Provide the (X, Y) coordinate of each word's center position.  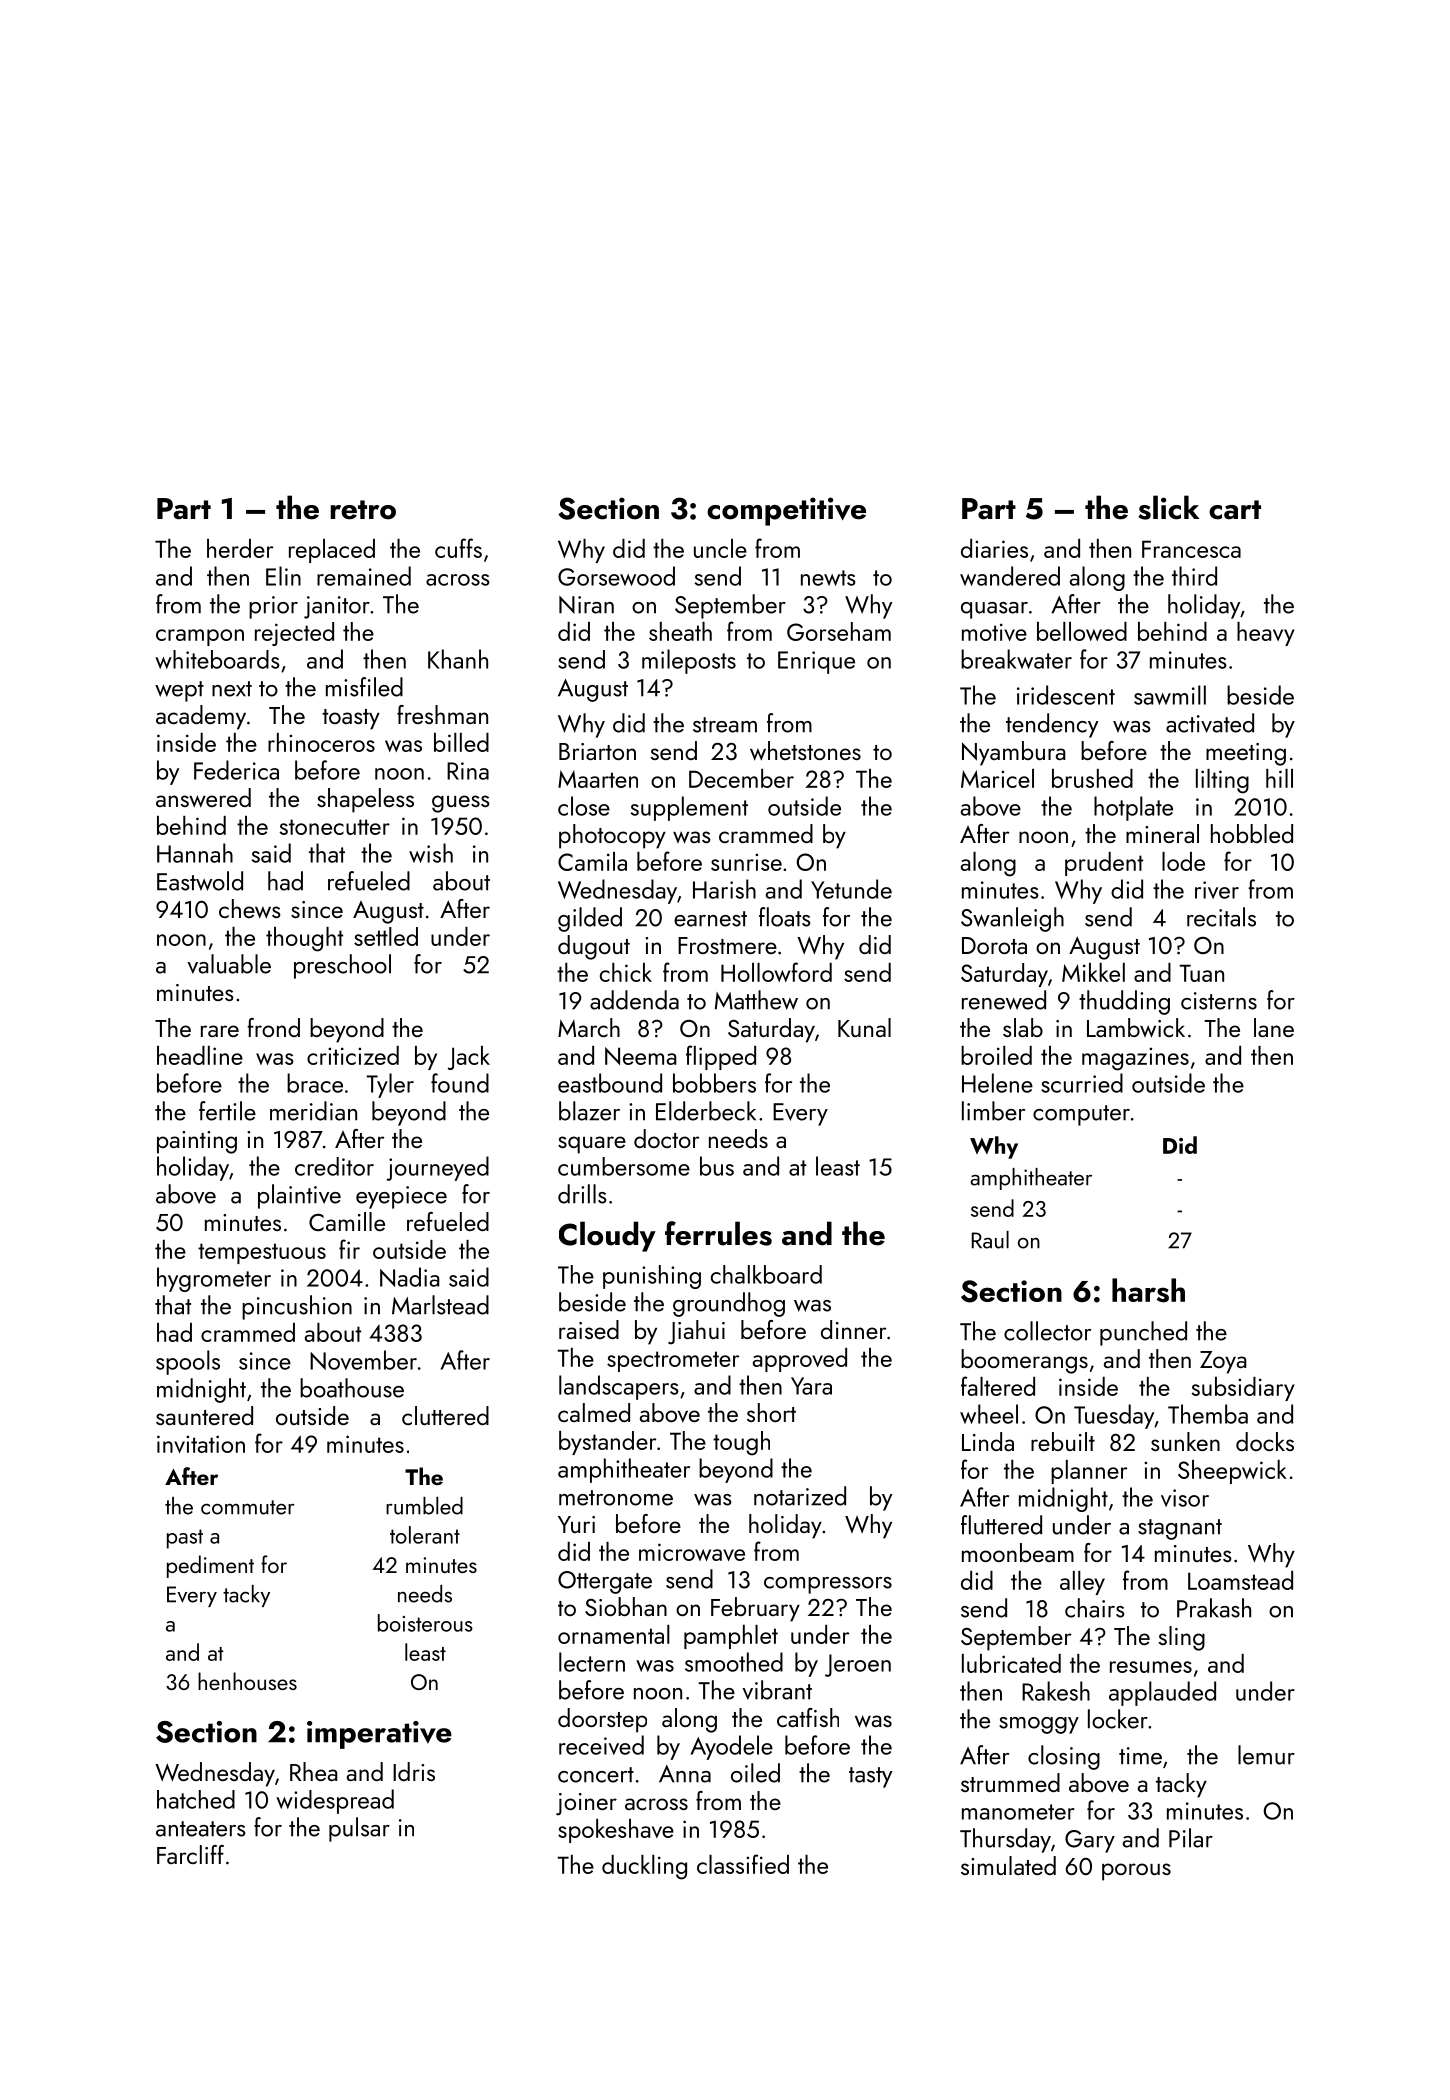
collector (1047, 1331)
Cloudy (607, 1236)
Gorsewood (616, 576)
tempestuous (262, 1253)
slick (1168, 507)
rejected (294, 634)
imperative (379, 1735)
